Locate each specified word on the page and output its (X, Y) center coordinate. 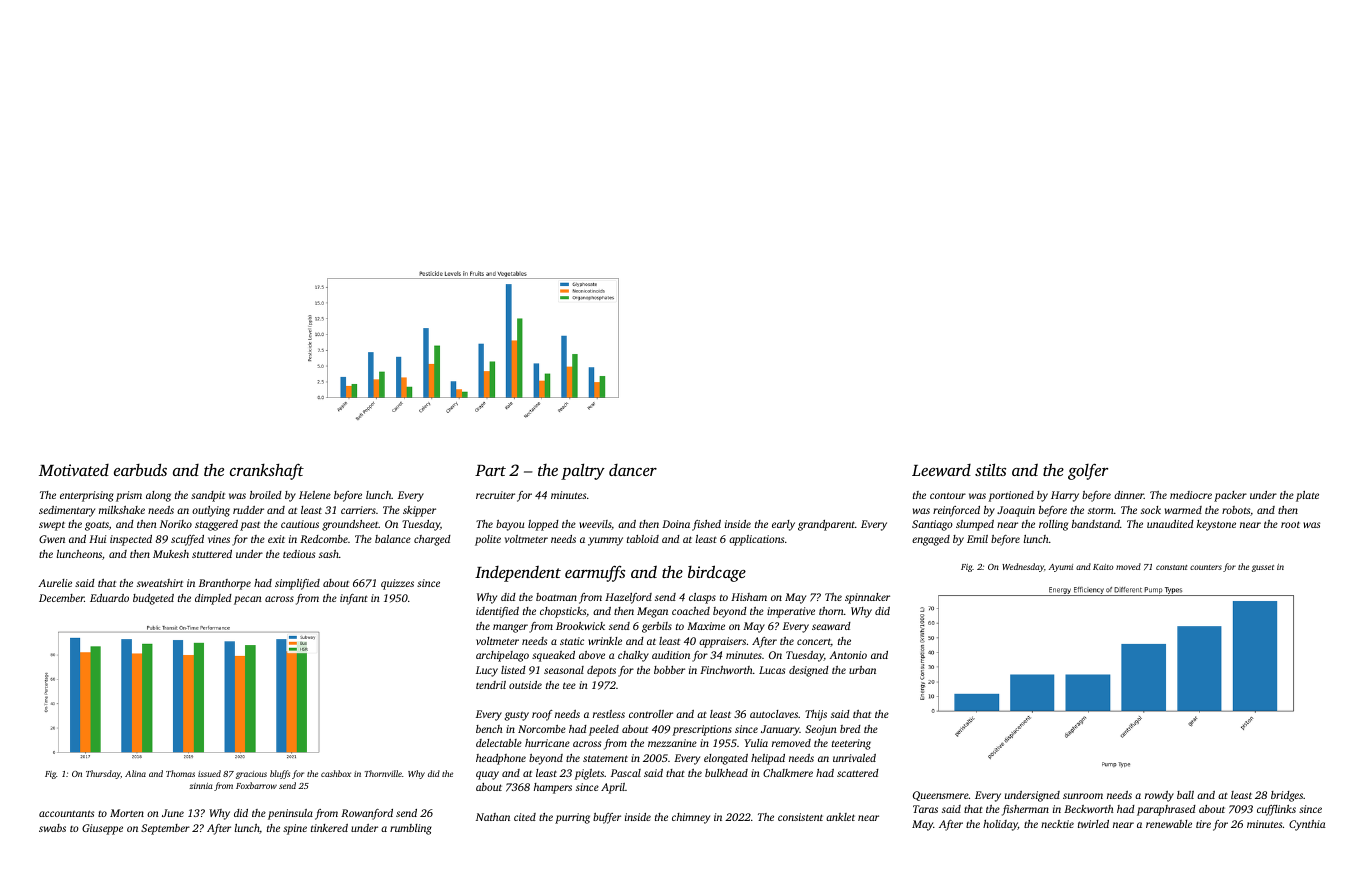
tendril (491, 685)
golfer (1088, 471)
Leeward (941, 470)
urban (862, 670)
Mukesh (171, 554)
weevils (595, 524)
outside (525, 685)
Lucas (772, 670)
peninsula (290, 814)
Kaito (1103, 567)
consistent (800, 817)
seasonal (564, 670)
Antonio (848, 655)
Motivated (74, 470)
